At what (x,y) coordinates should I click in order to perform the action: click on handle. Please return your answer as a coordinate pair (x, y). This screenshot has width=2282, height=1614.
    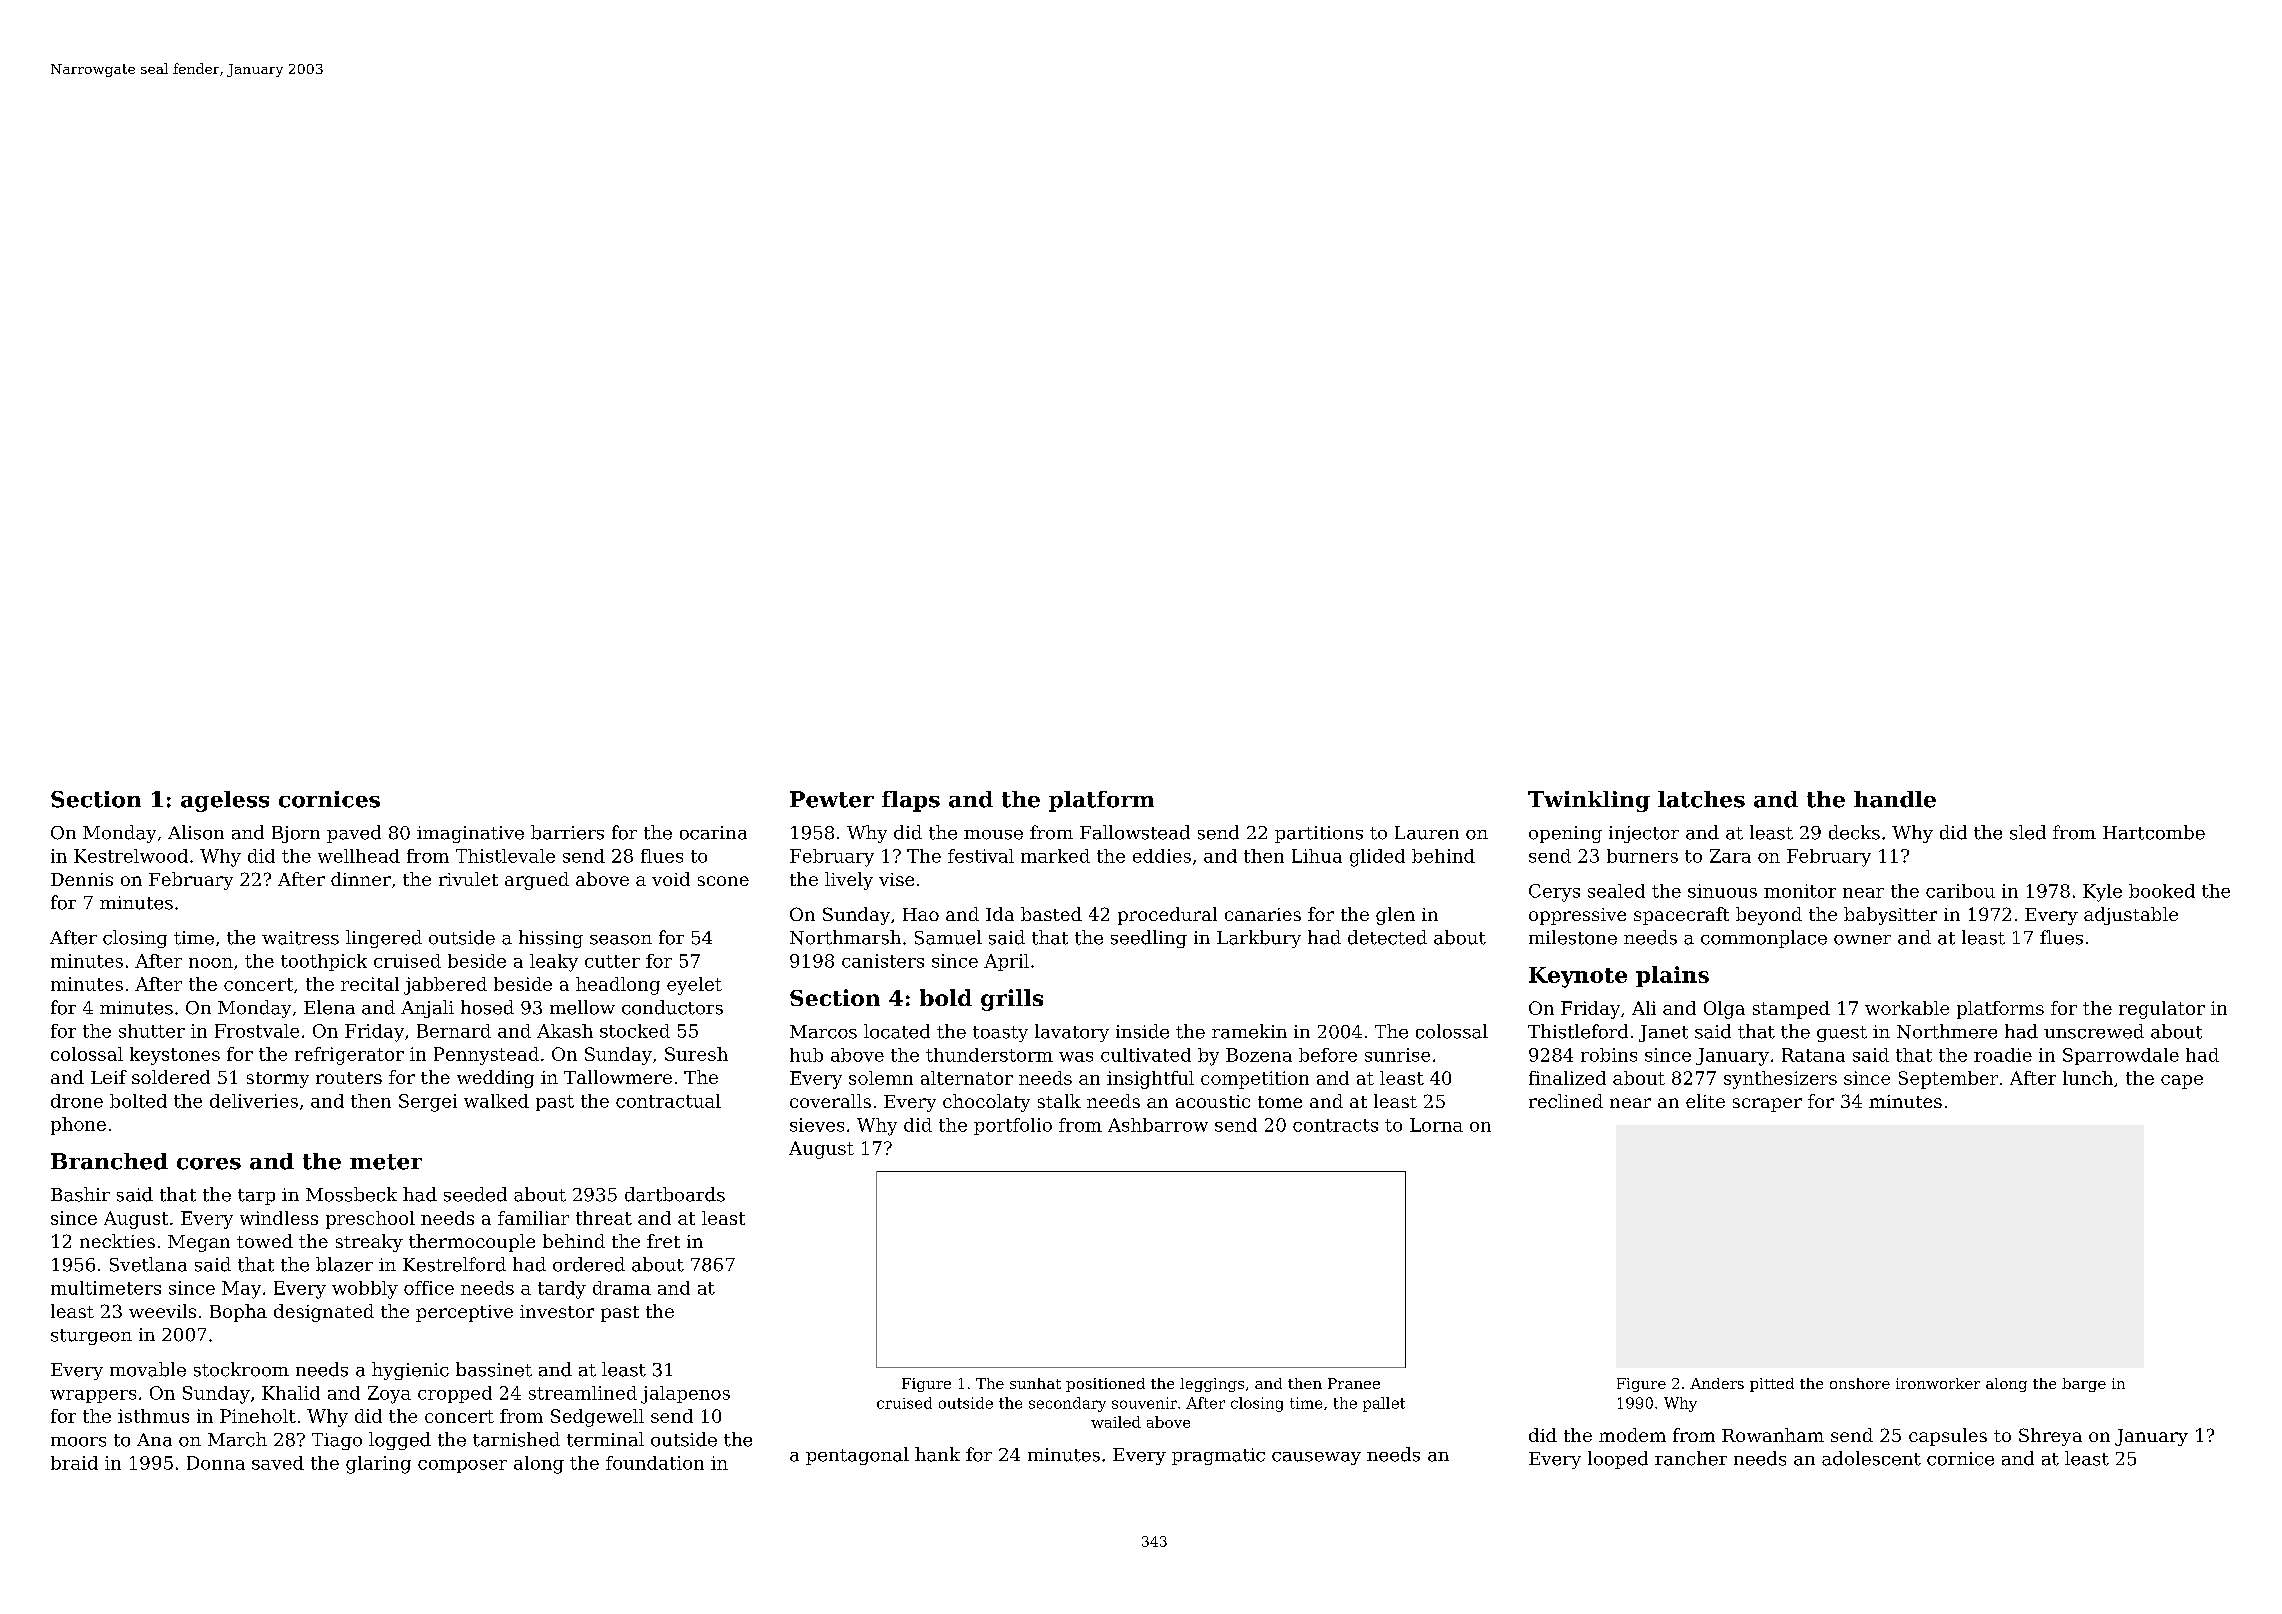
    Looking at the image, I should click on (1895, 799).
